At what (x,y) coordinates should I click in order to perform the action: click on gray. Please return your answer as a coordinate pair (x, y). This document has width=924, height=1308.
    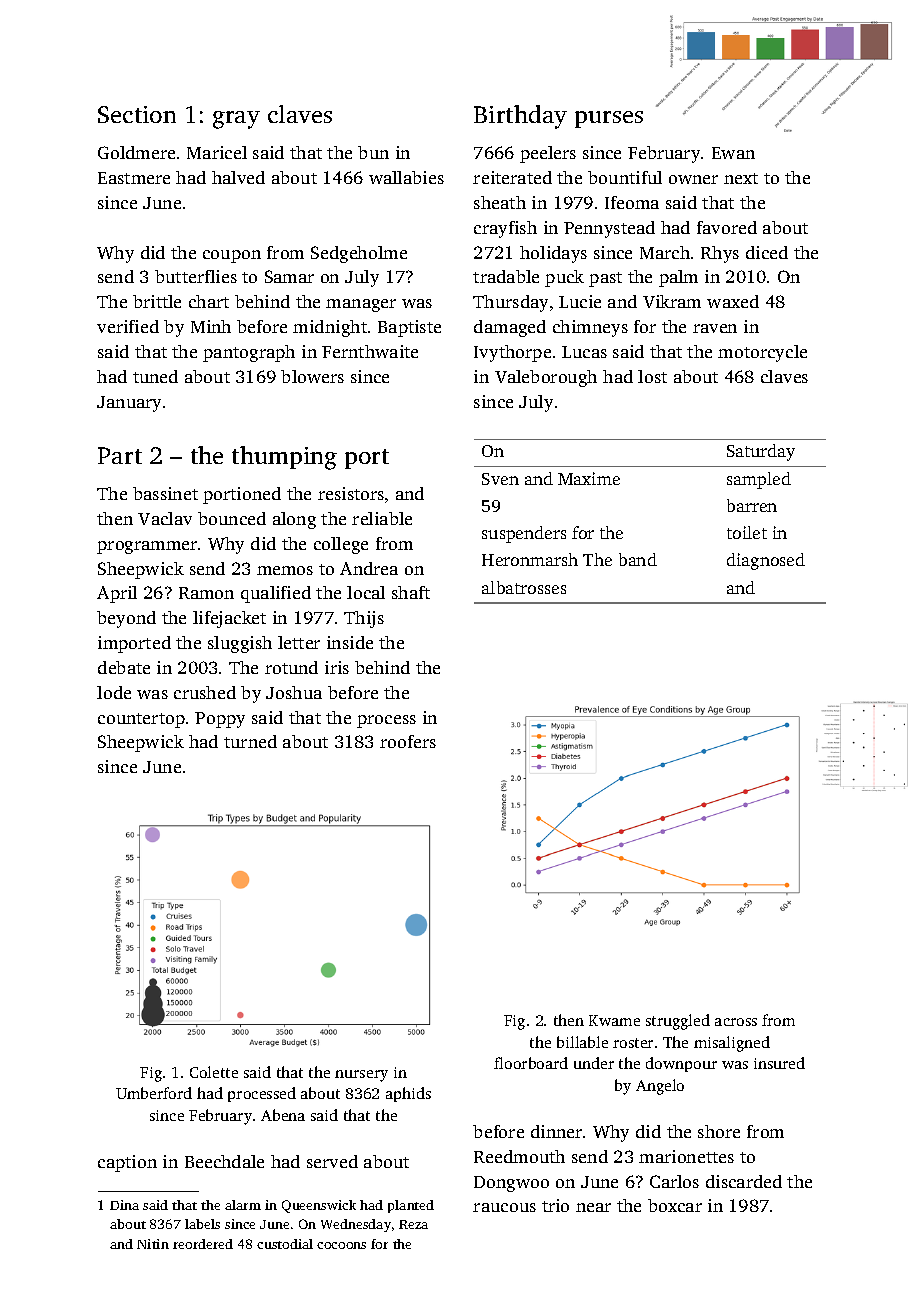
    Looking at the image, I should click on (236, 120).
